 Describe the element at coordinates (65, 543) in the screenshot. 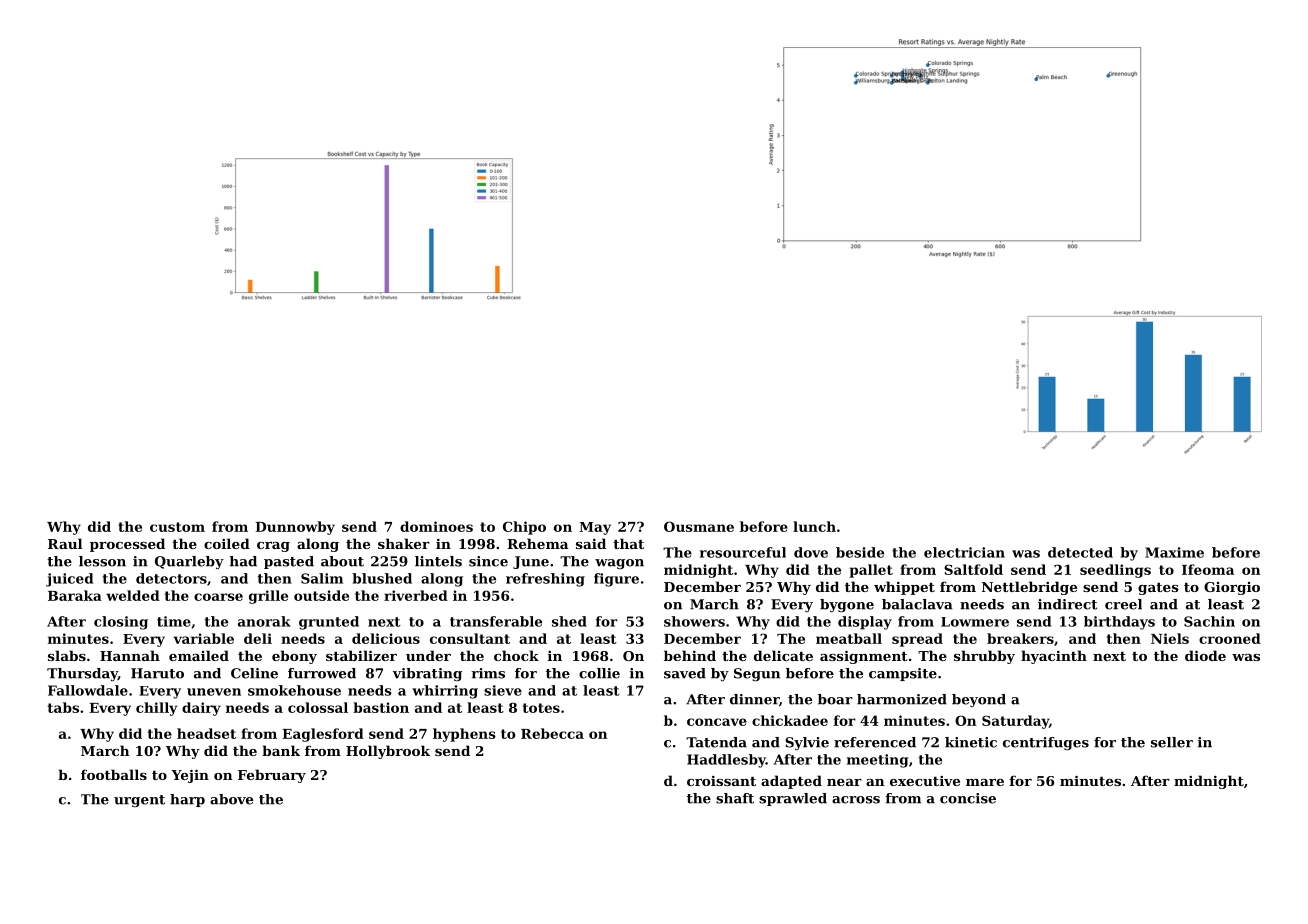

I see `Raul` at that location.
